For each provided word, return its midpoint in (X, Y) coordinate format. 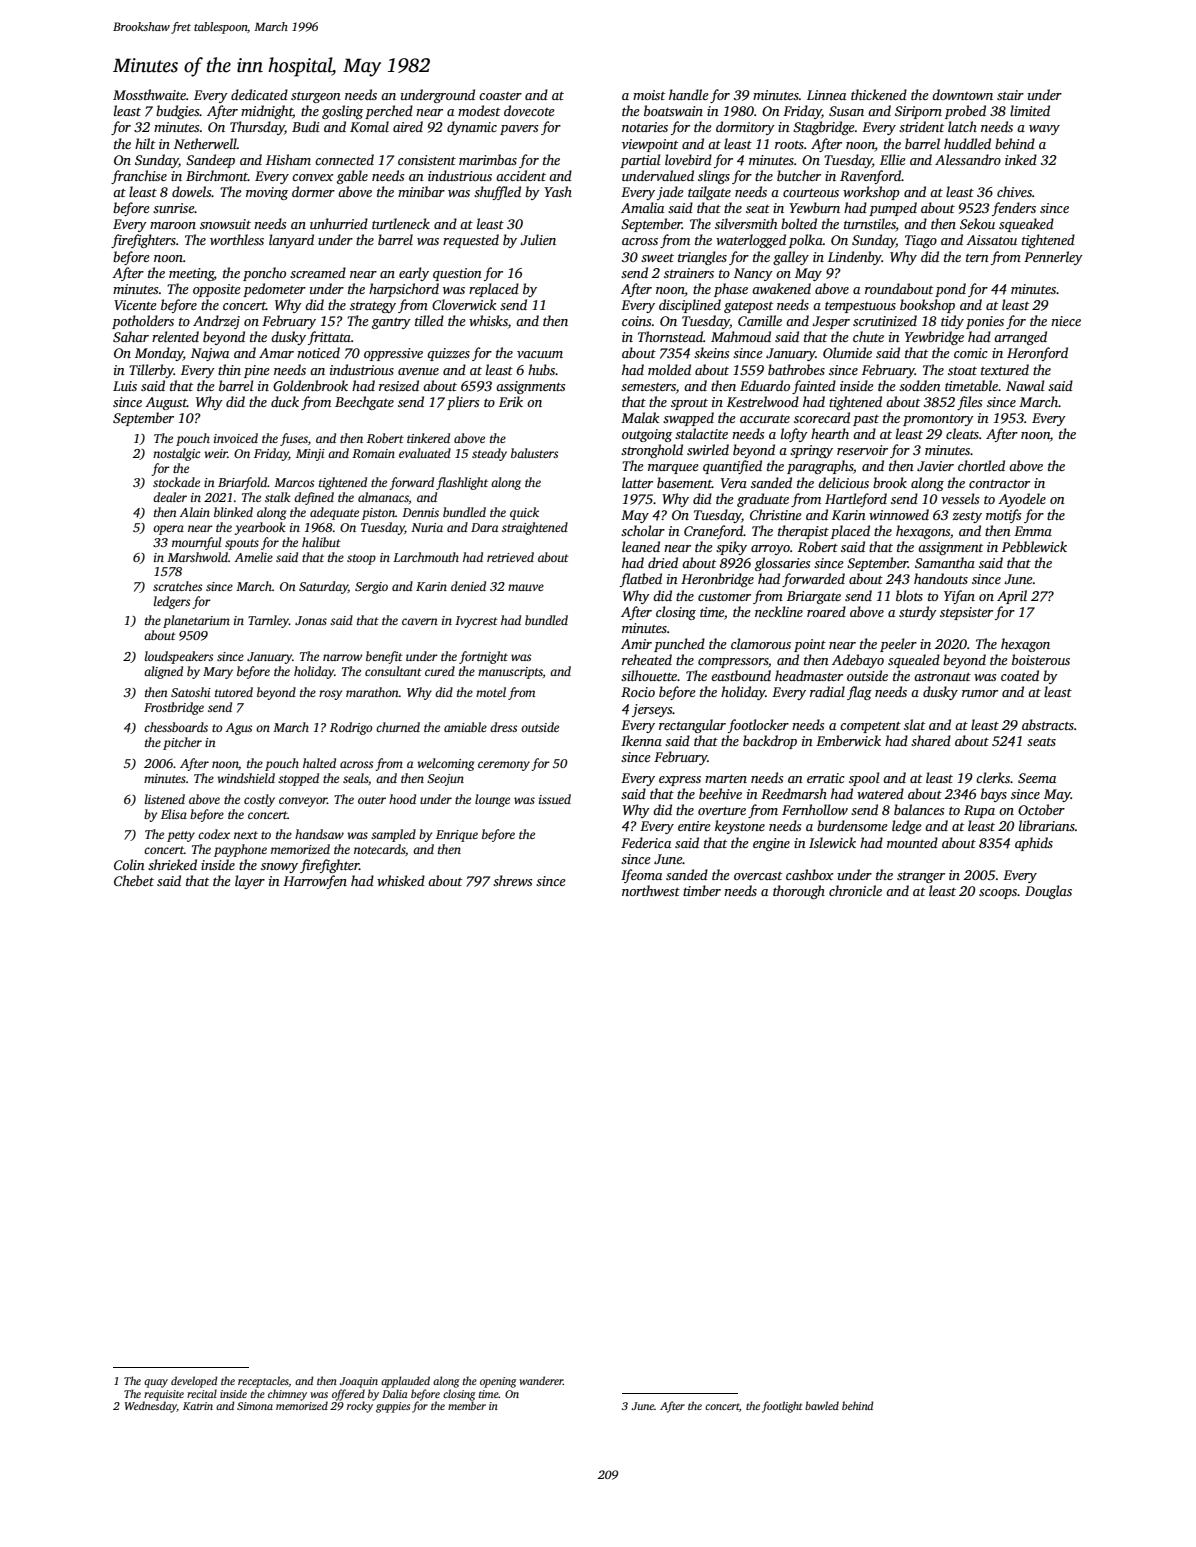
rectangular (692, 726)
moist (649, 95)
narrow (342, 657)
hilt (145, 143)
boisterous (1041, 659)
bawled (822, 1405)
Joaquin (359, 1382)
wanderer (541, 1380)
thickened (879, 94)
